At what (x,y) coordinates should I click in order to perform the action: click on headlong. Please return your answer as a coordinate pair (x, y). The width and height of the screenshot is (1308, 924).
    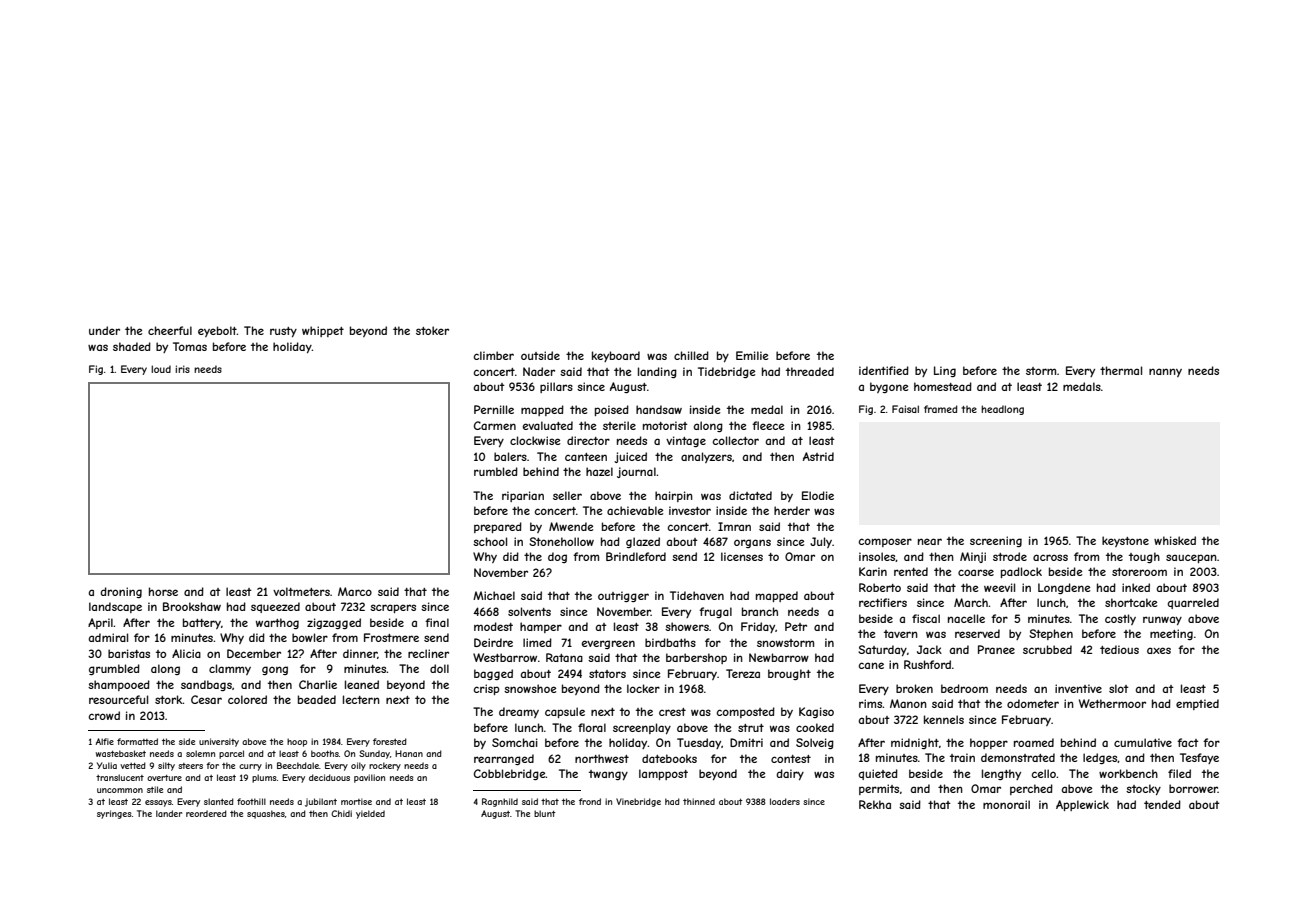
    Looking at the image, I should click on (1002, 410).
